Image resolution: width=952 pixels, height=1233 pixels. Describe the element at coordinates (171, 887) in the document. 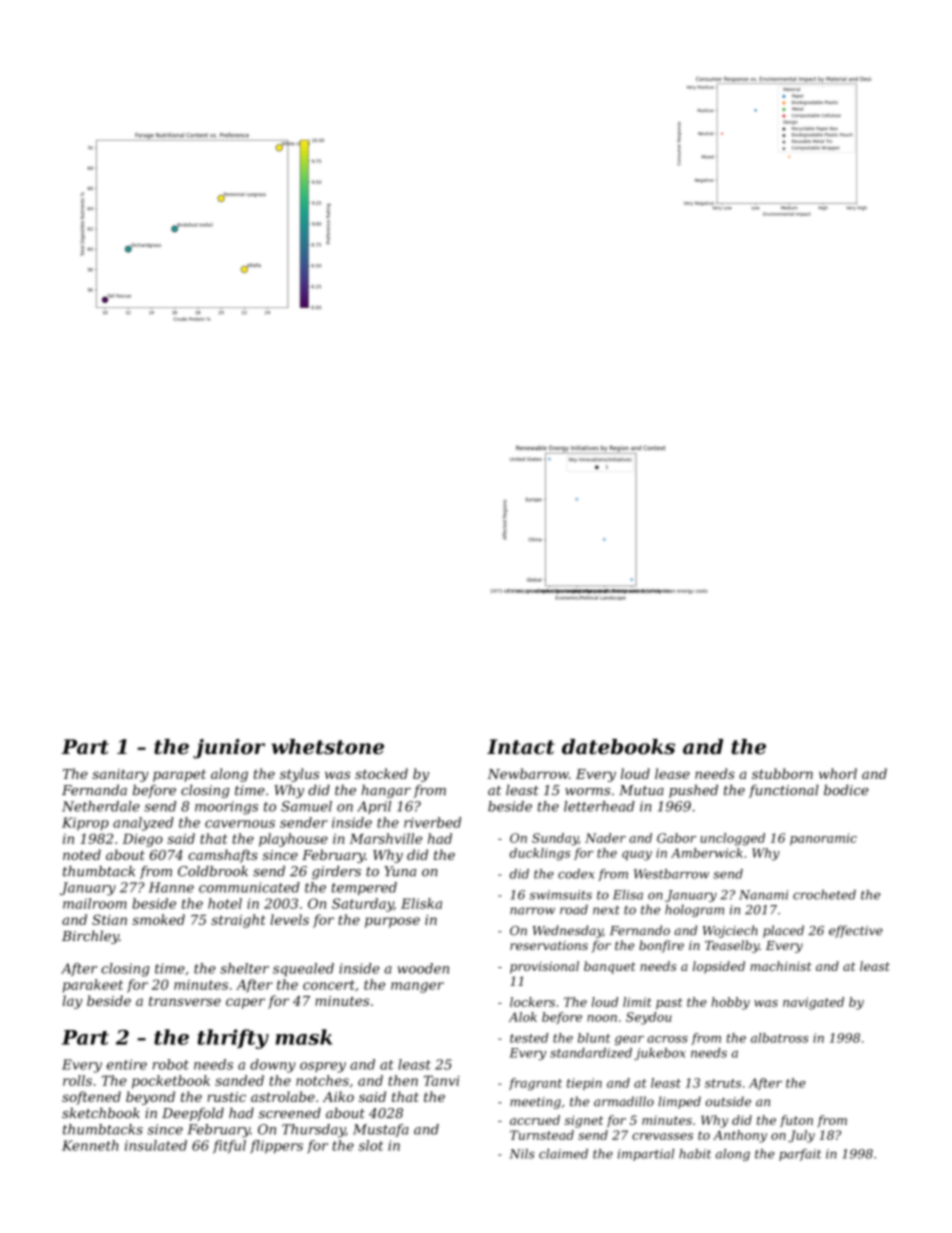

I see `Hanne` at that location.
